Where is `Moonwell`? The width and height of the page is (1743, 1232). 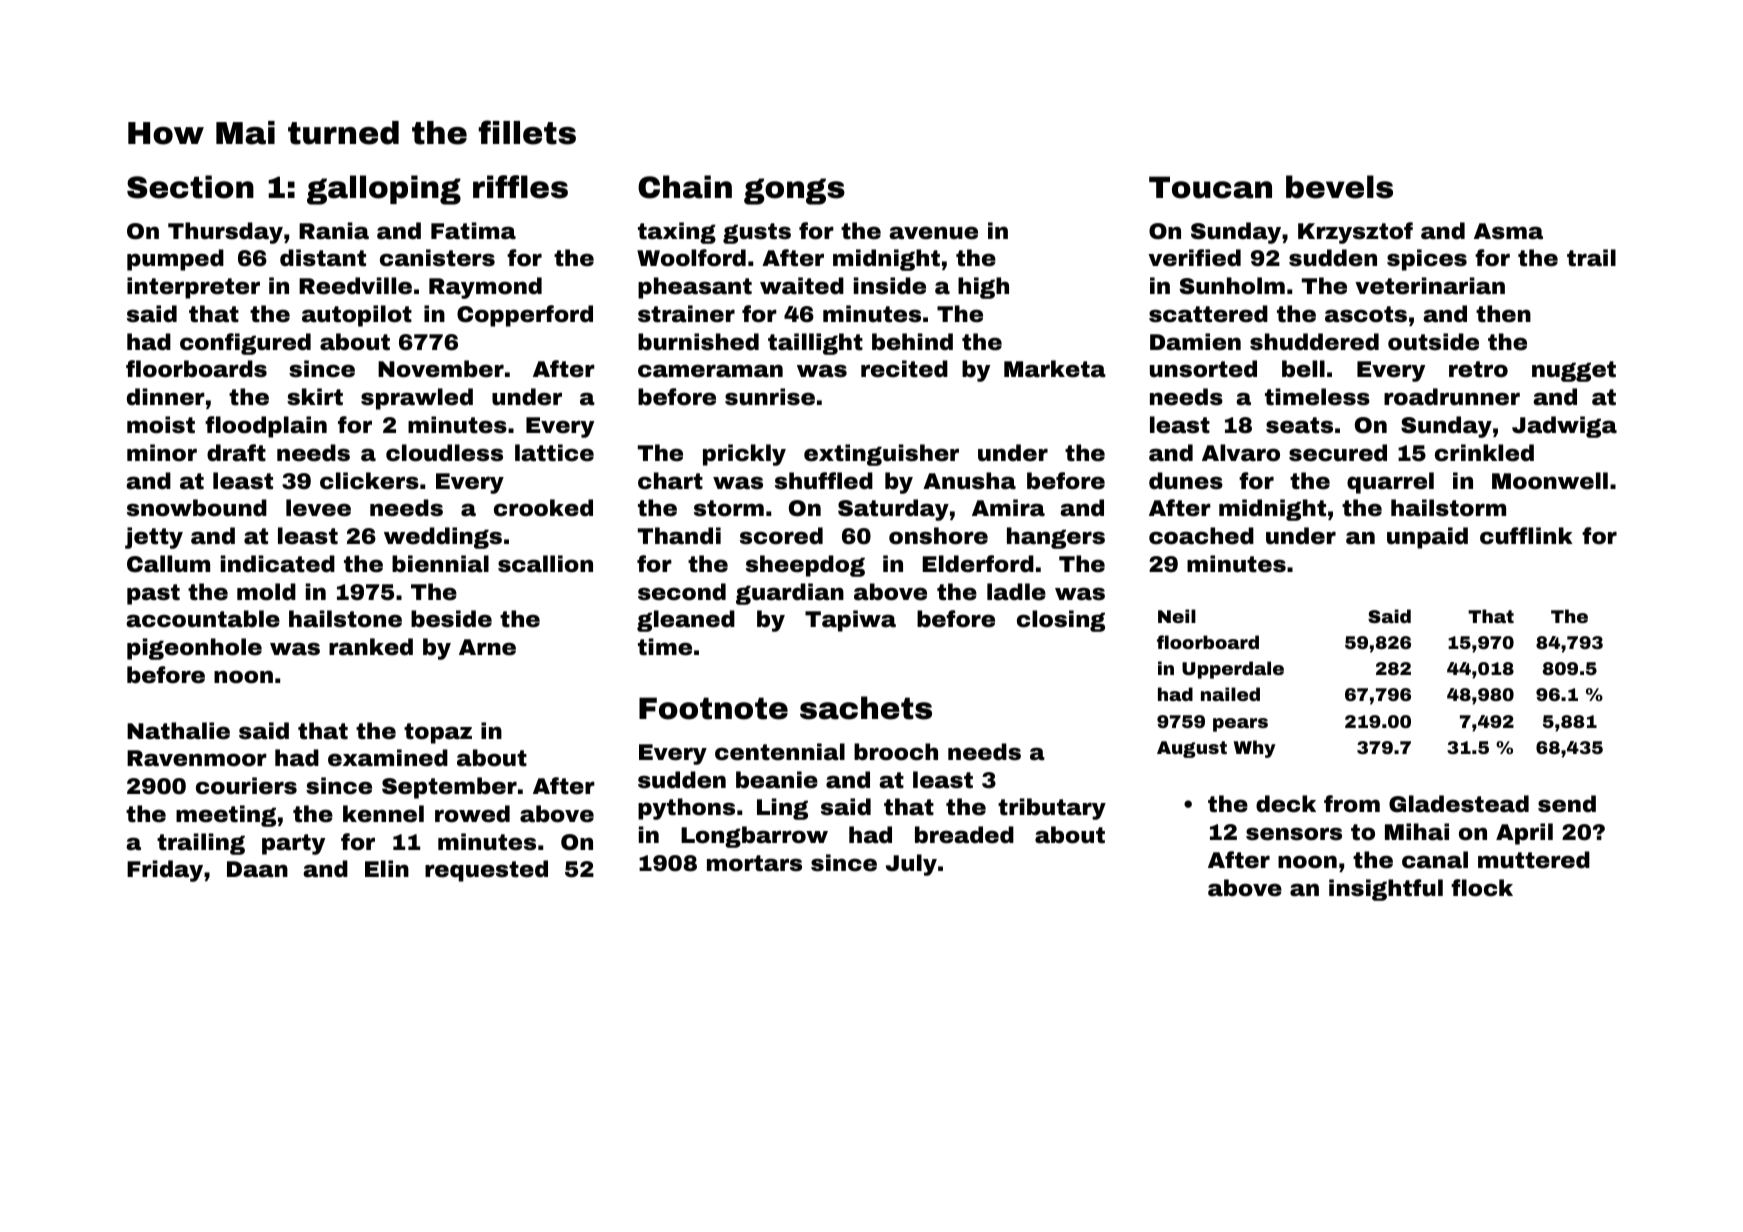 Moonwell is located at coordinates (1550, 481).
